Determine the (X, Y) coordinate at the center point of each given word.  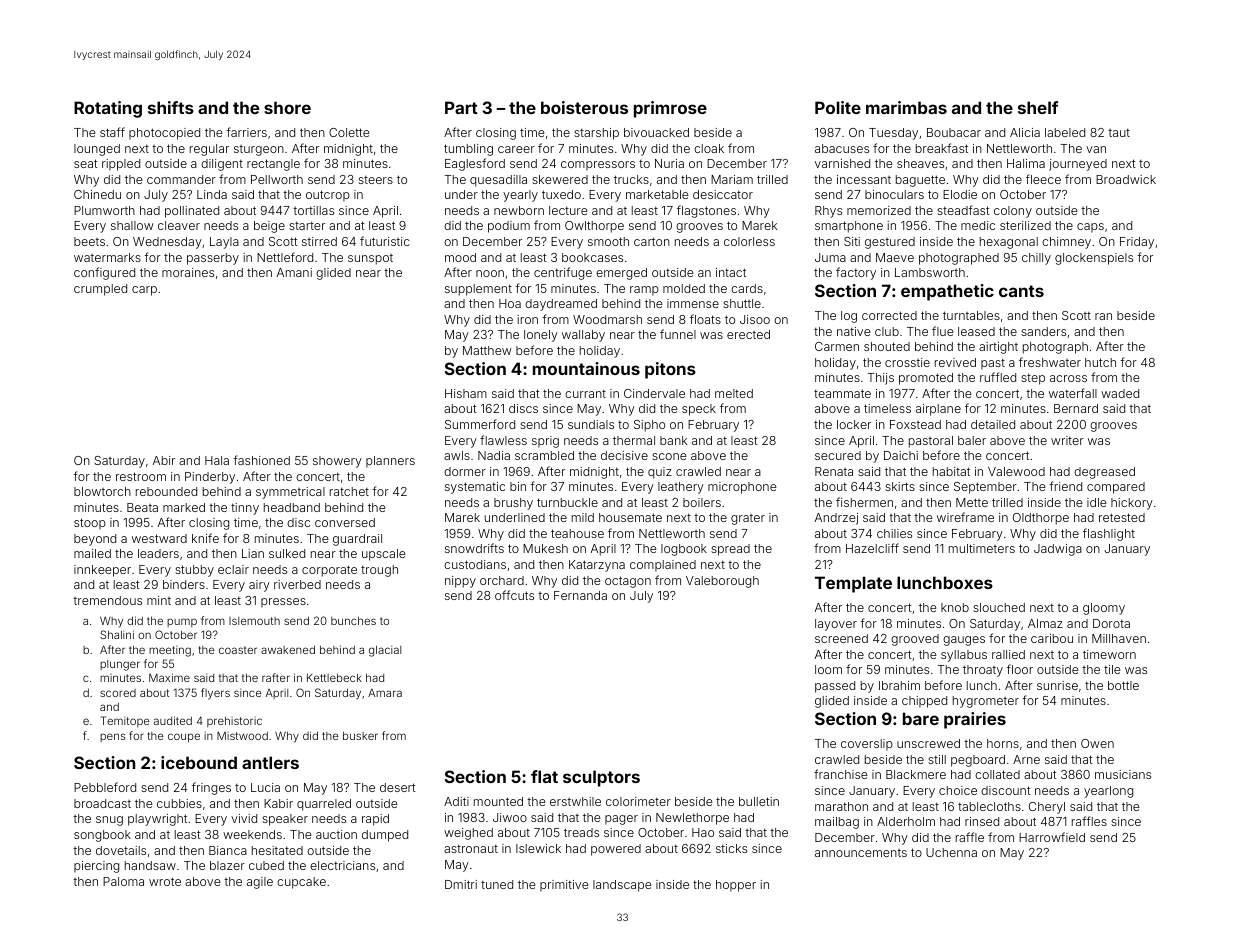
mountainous (586, 368)
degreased (1104, 473)
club (887, 331)
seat (86, 163)
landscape (622, 886)
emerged (621, 274)
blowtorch (102, 491)
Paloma (123, 881)
